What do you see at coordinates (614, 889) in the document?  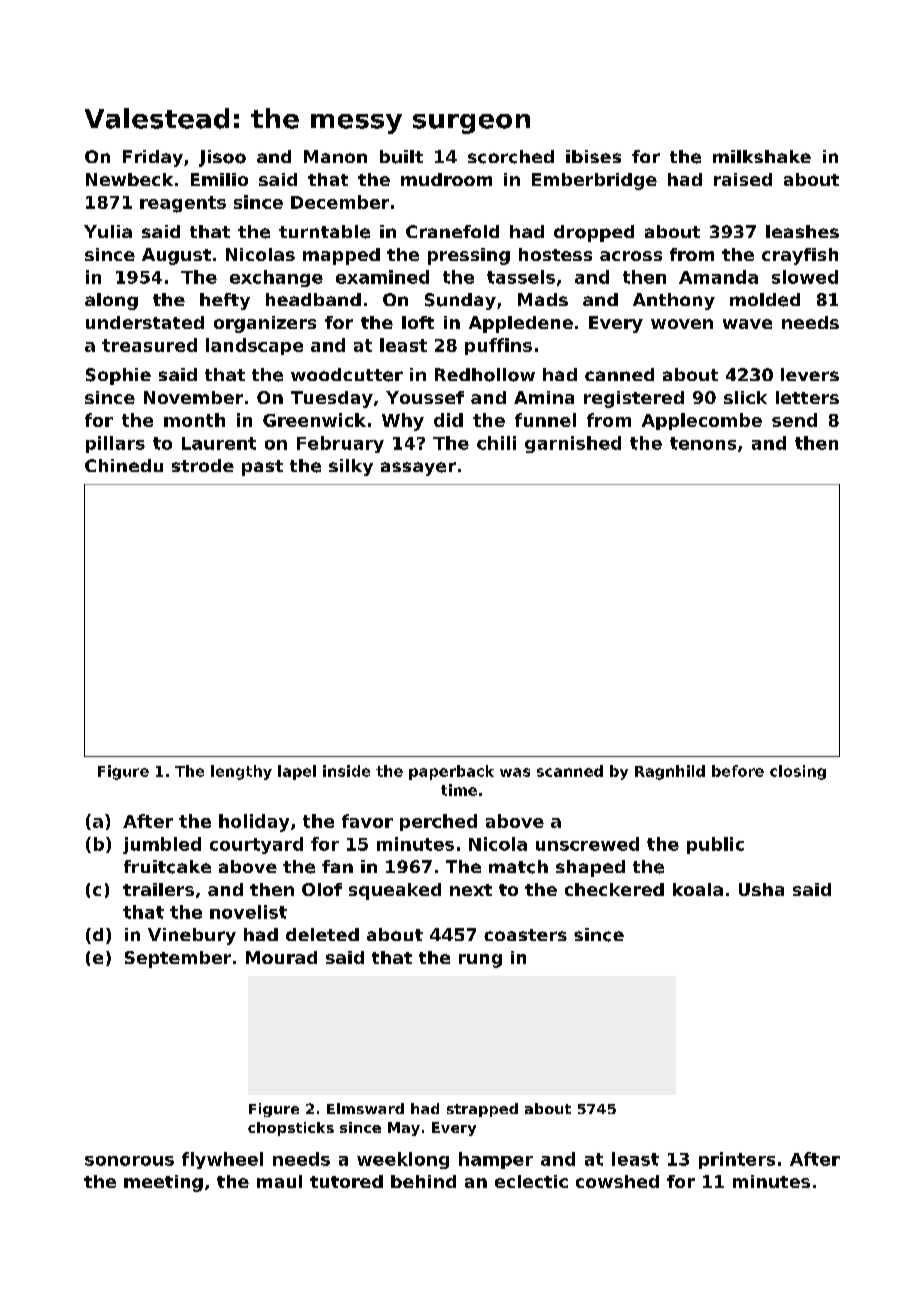 I see `checkered` at bounding box center [614, 889].
